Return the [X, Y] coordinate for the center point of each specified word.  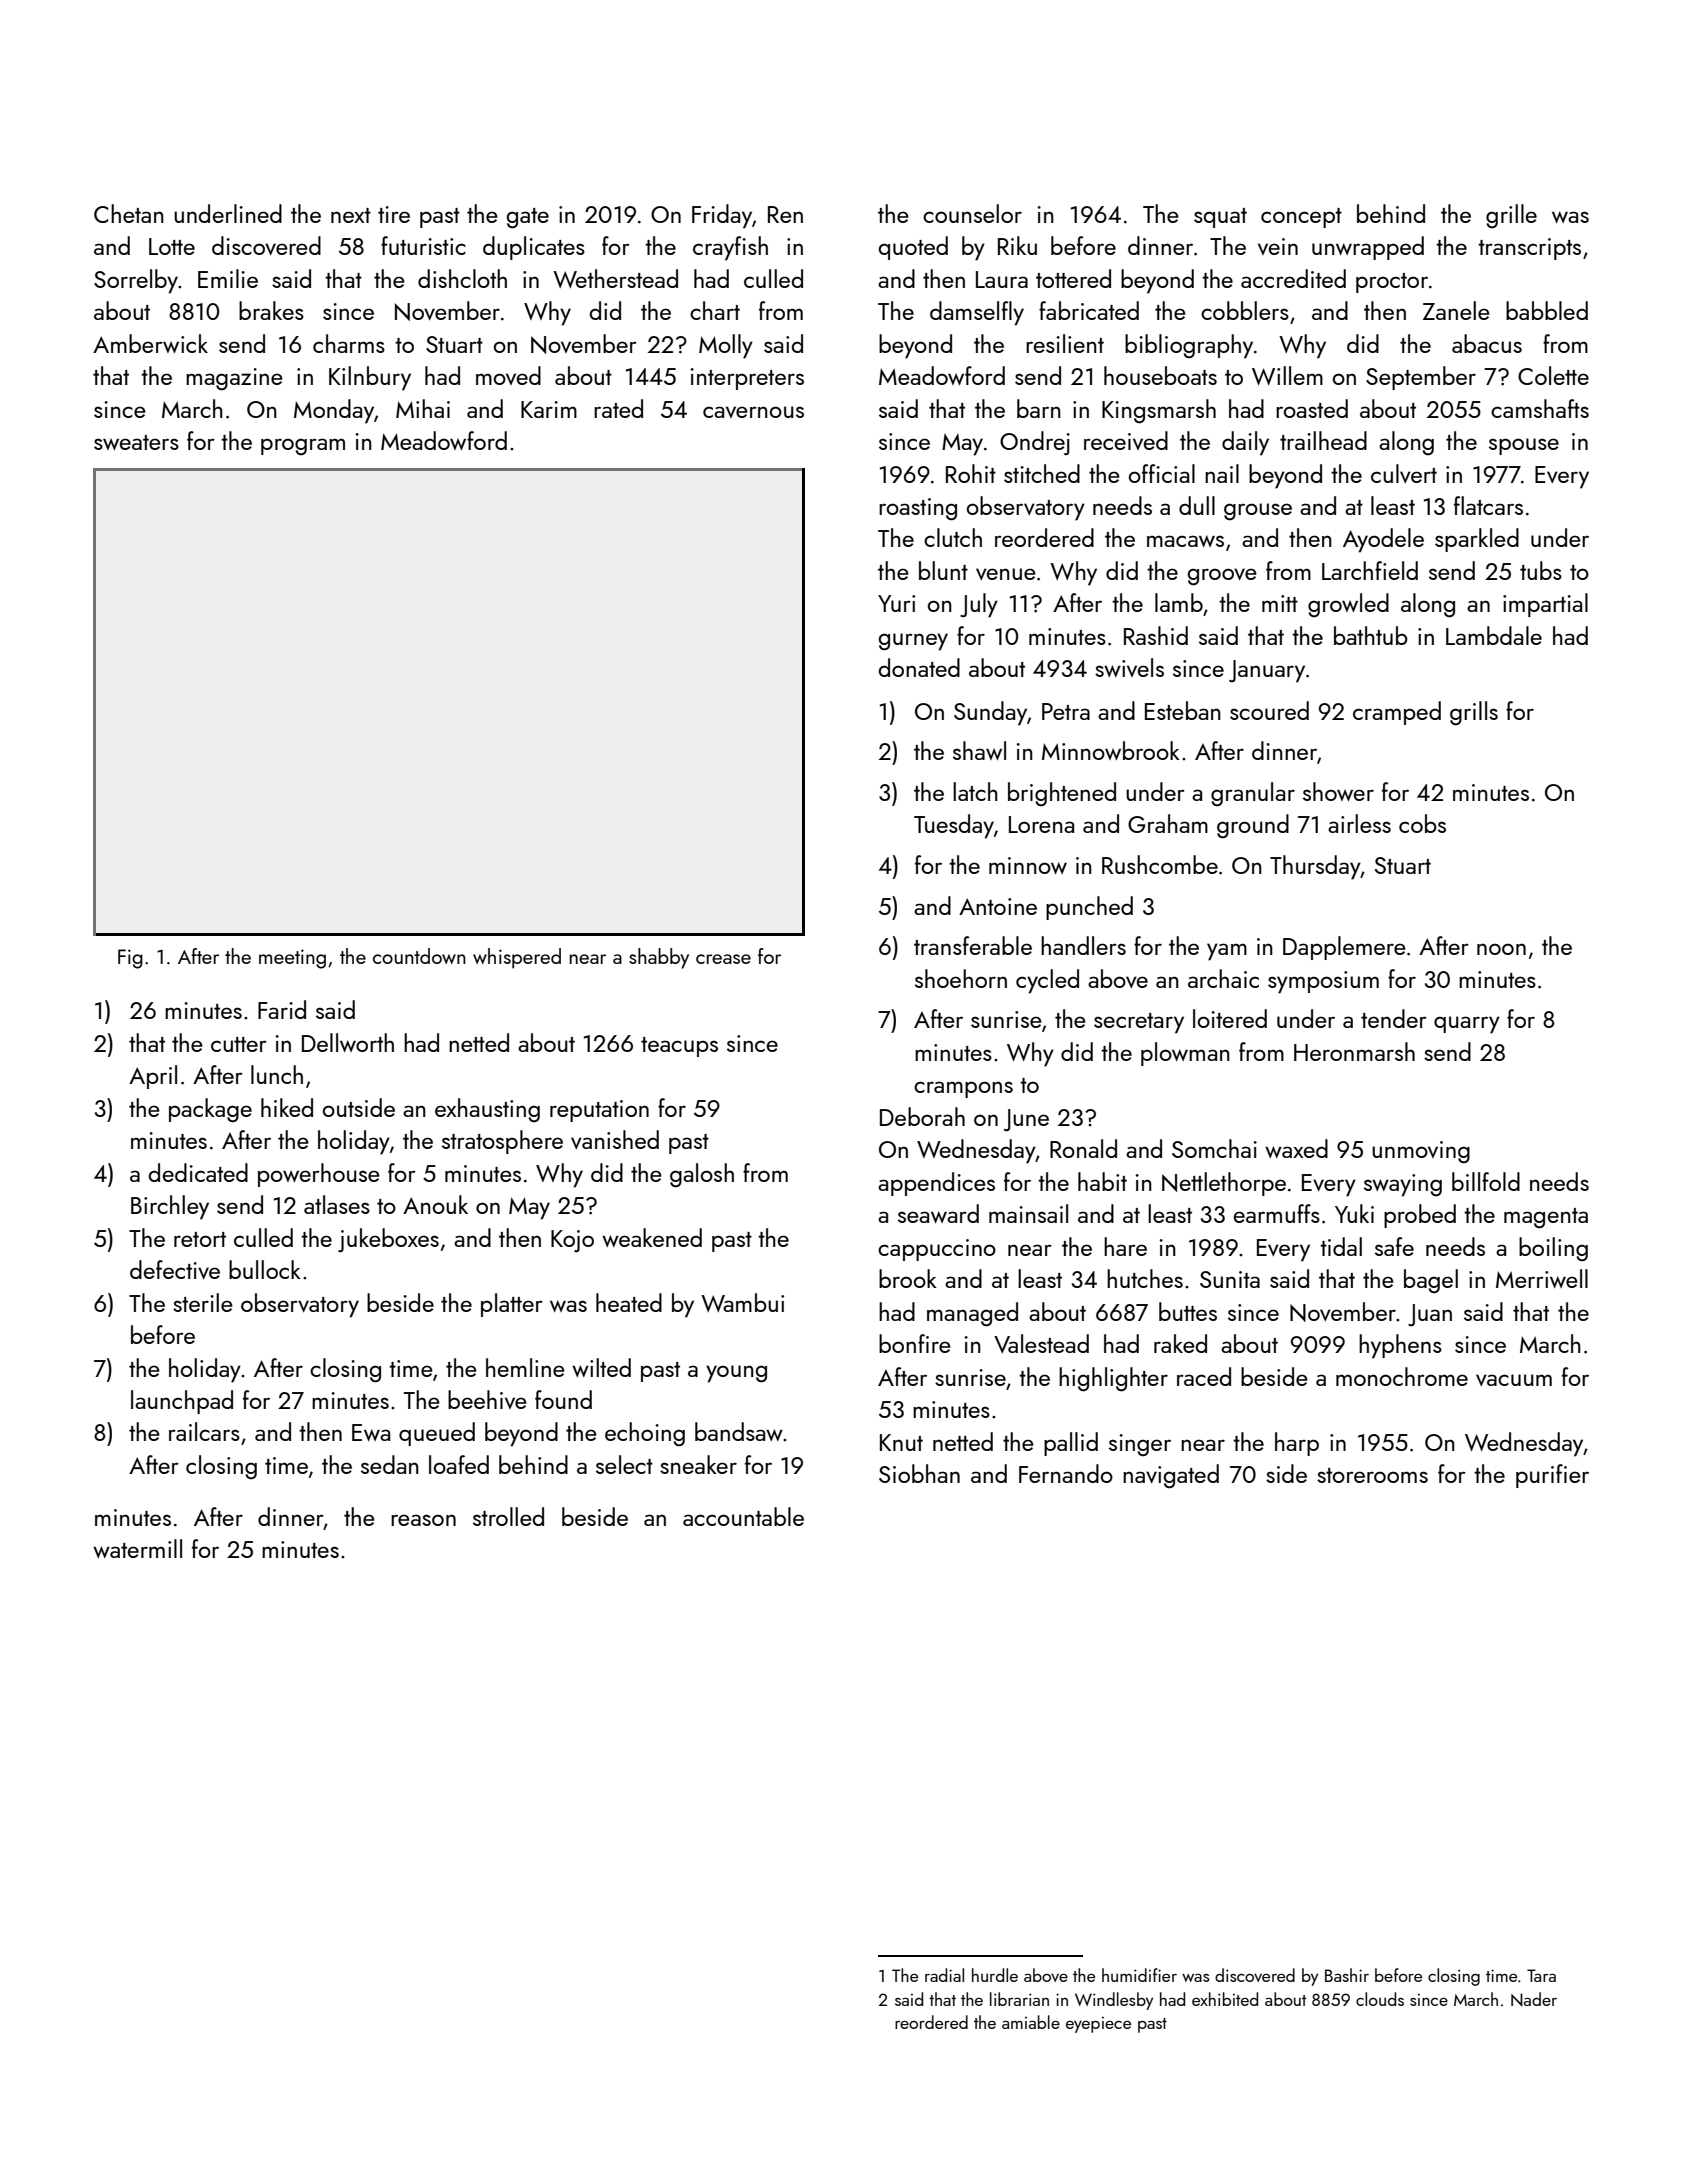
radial [944, 1975]
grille [1511, 216]
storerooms [1372, 1475]
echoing [645, 1434]
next [351, 215]
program [303, 447]
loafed [459, 1464]
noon [1501, 949]
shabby [659, 958]
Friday [722, 216]
